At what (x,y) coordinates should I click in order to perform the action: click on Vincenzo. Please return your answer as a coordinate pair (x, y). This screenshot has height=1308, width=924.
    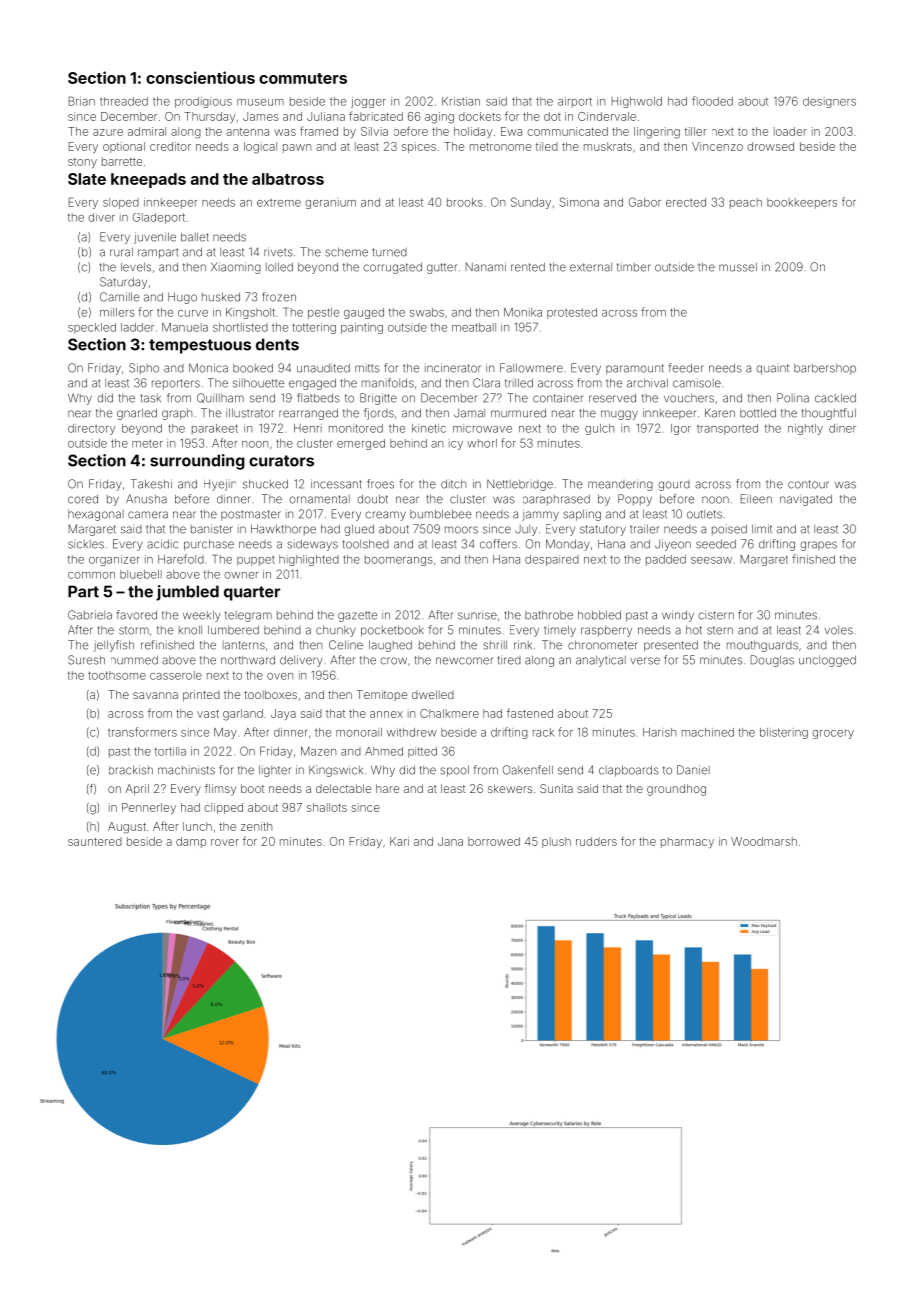
    Looking at the image, I should click on (717, 146).
